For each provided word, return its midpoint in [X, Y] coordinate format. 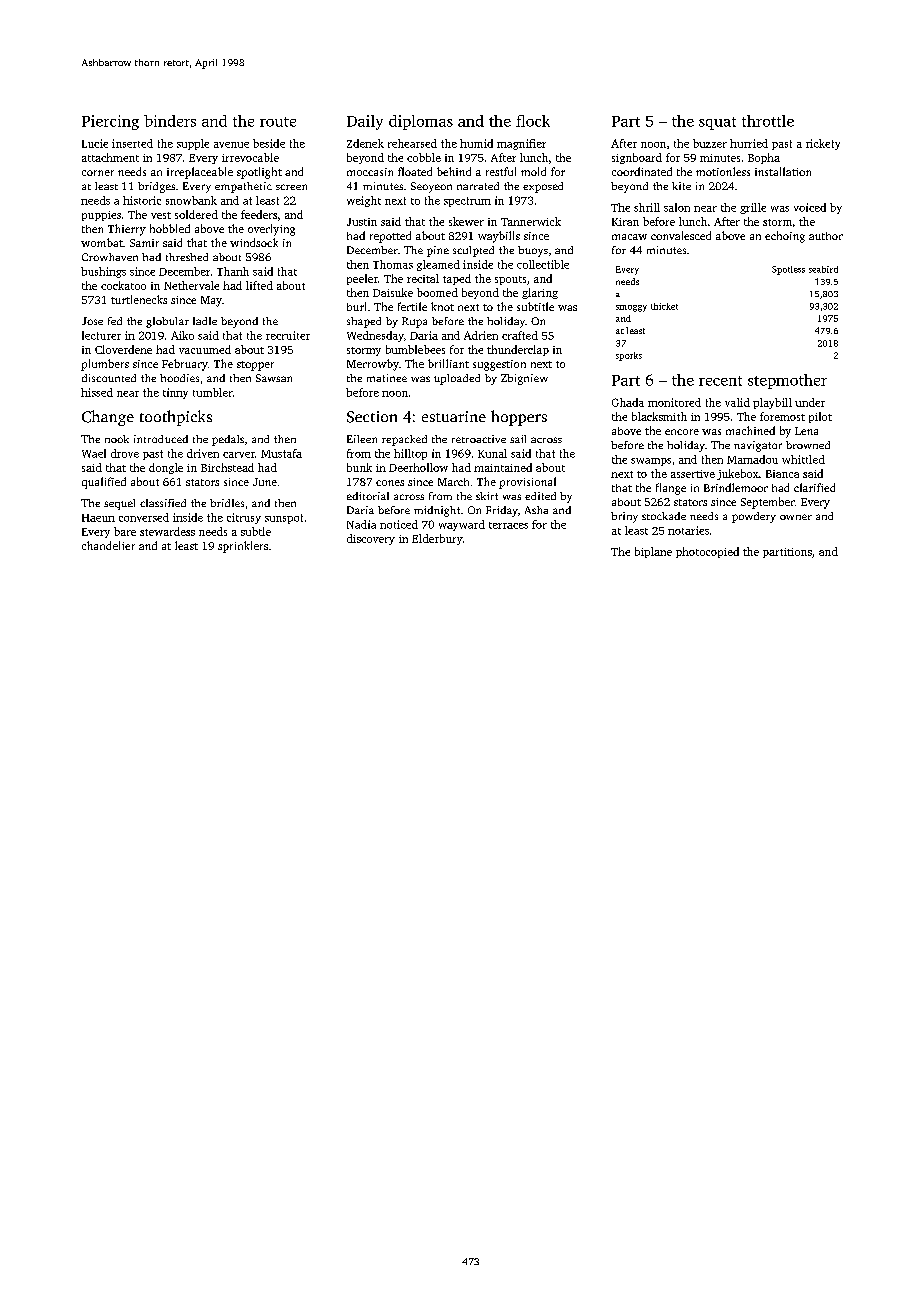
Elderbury [437, 539]
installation [783, 171]
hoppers [519, 418]
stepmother [787, 381]
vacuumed [205, 349]
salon [677, 207]
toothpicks [176, 418]
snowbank [191, 200]
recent [720, 381]
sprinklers [243, 547]
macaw [629, 237]
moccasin [370, 172]
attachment [110, 157]
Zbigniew [524, 379]
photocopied [707, 552]
